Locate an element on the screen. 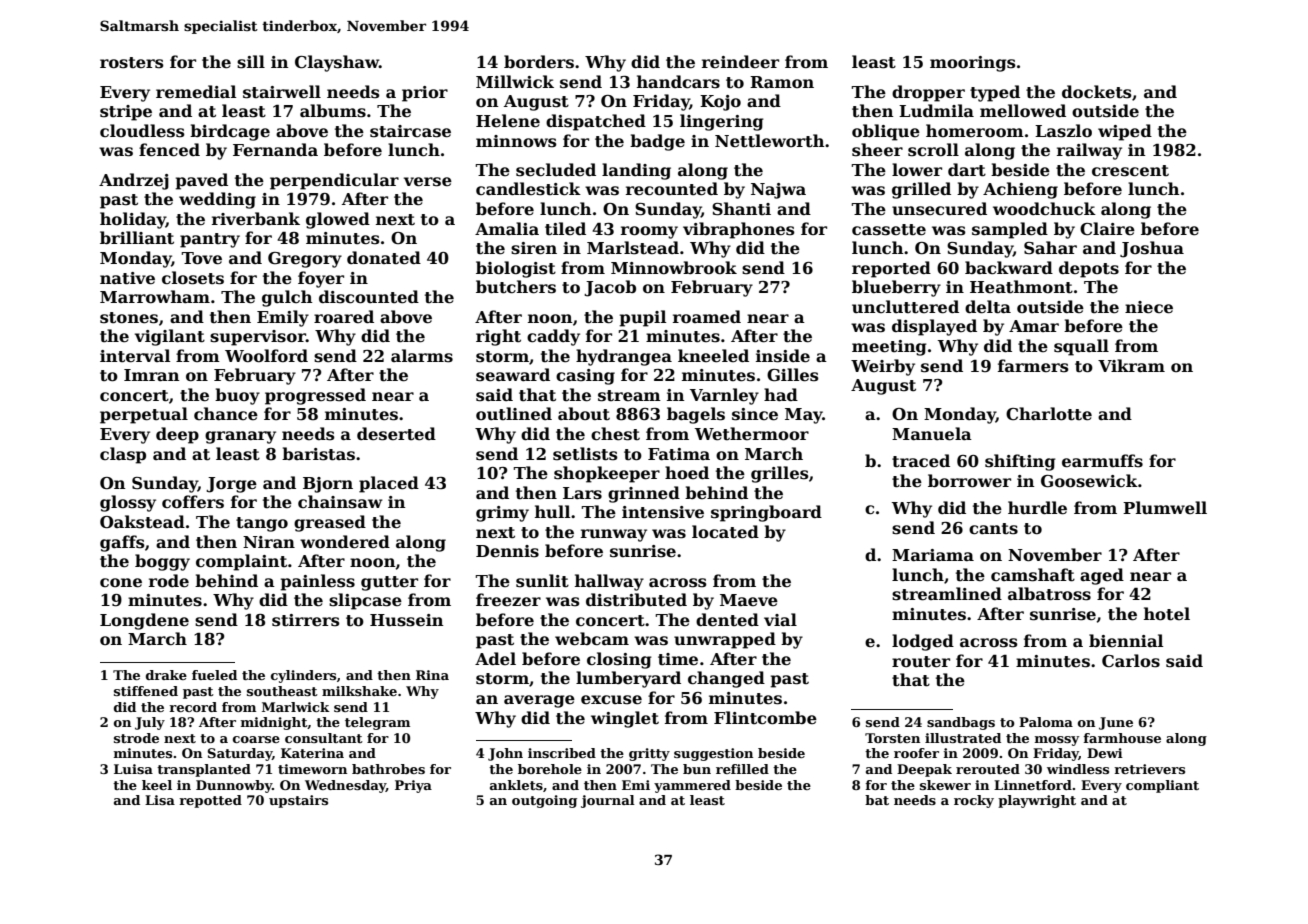 The width and height of the screenshot is (1308, 924). moorings is located at coordinates (973, 64).
